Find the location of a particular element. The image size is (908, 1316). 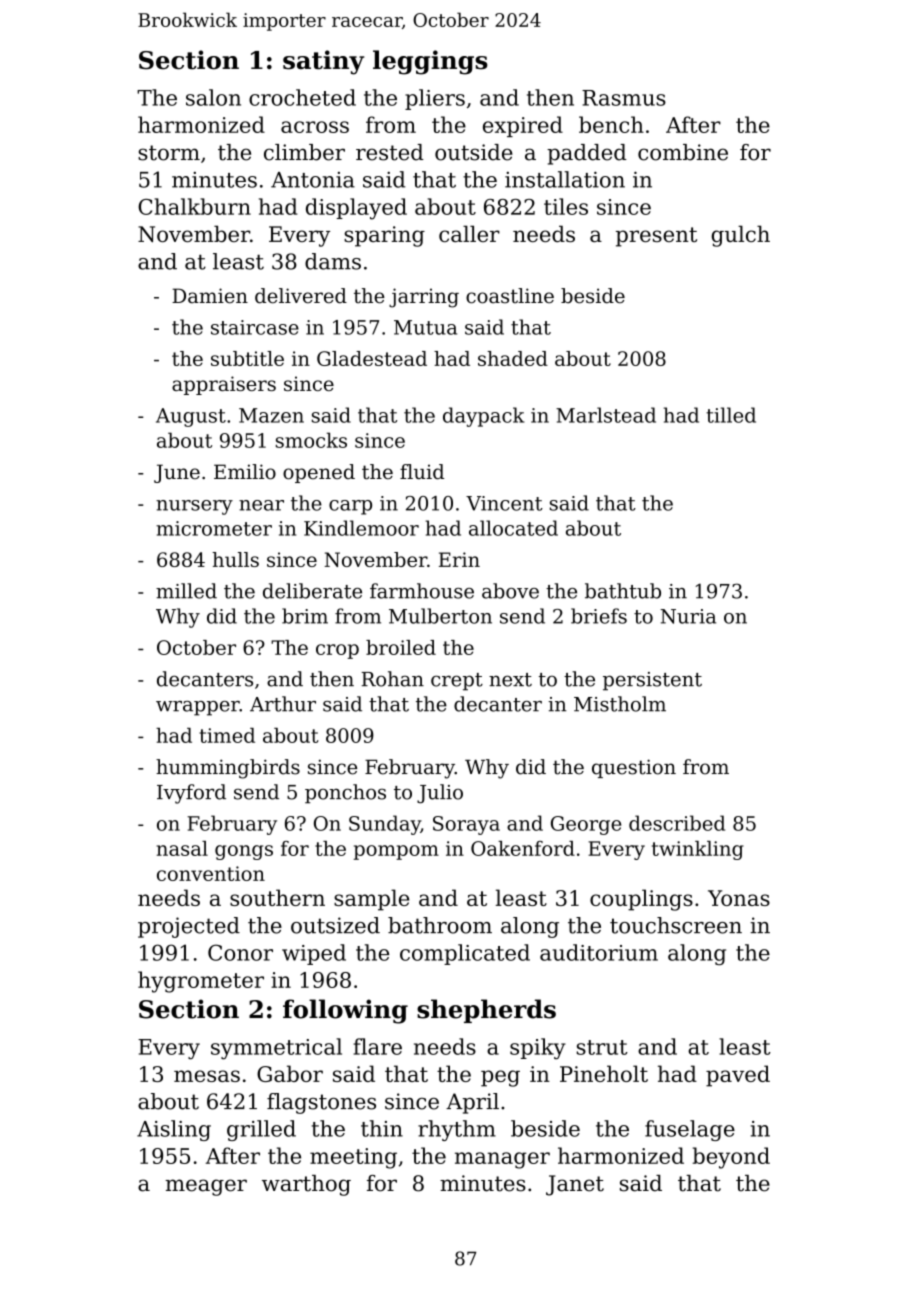

Mulberton is located at coordinates (440, 616).
